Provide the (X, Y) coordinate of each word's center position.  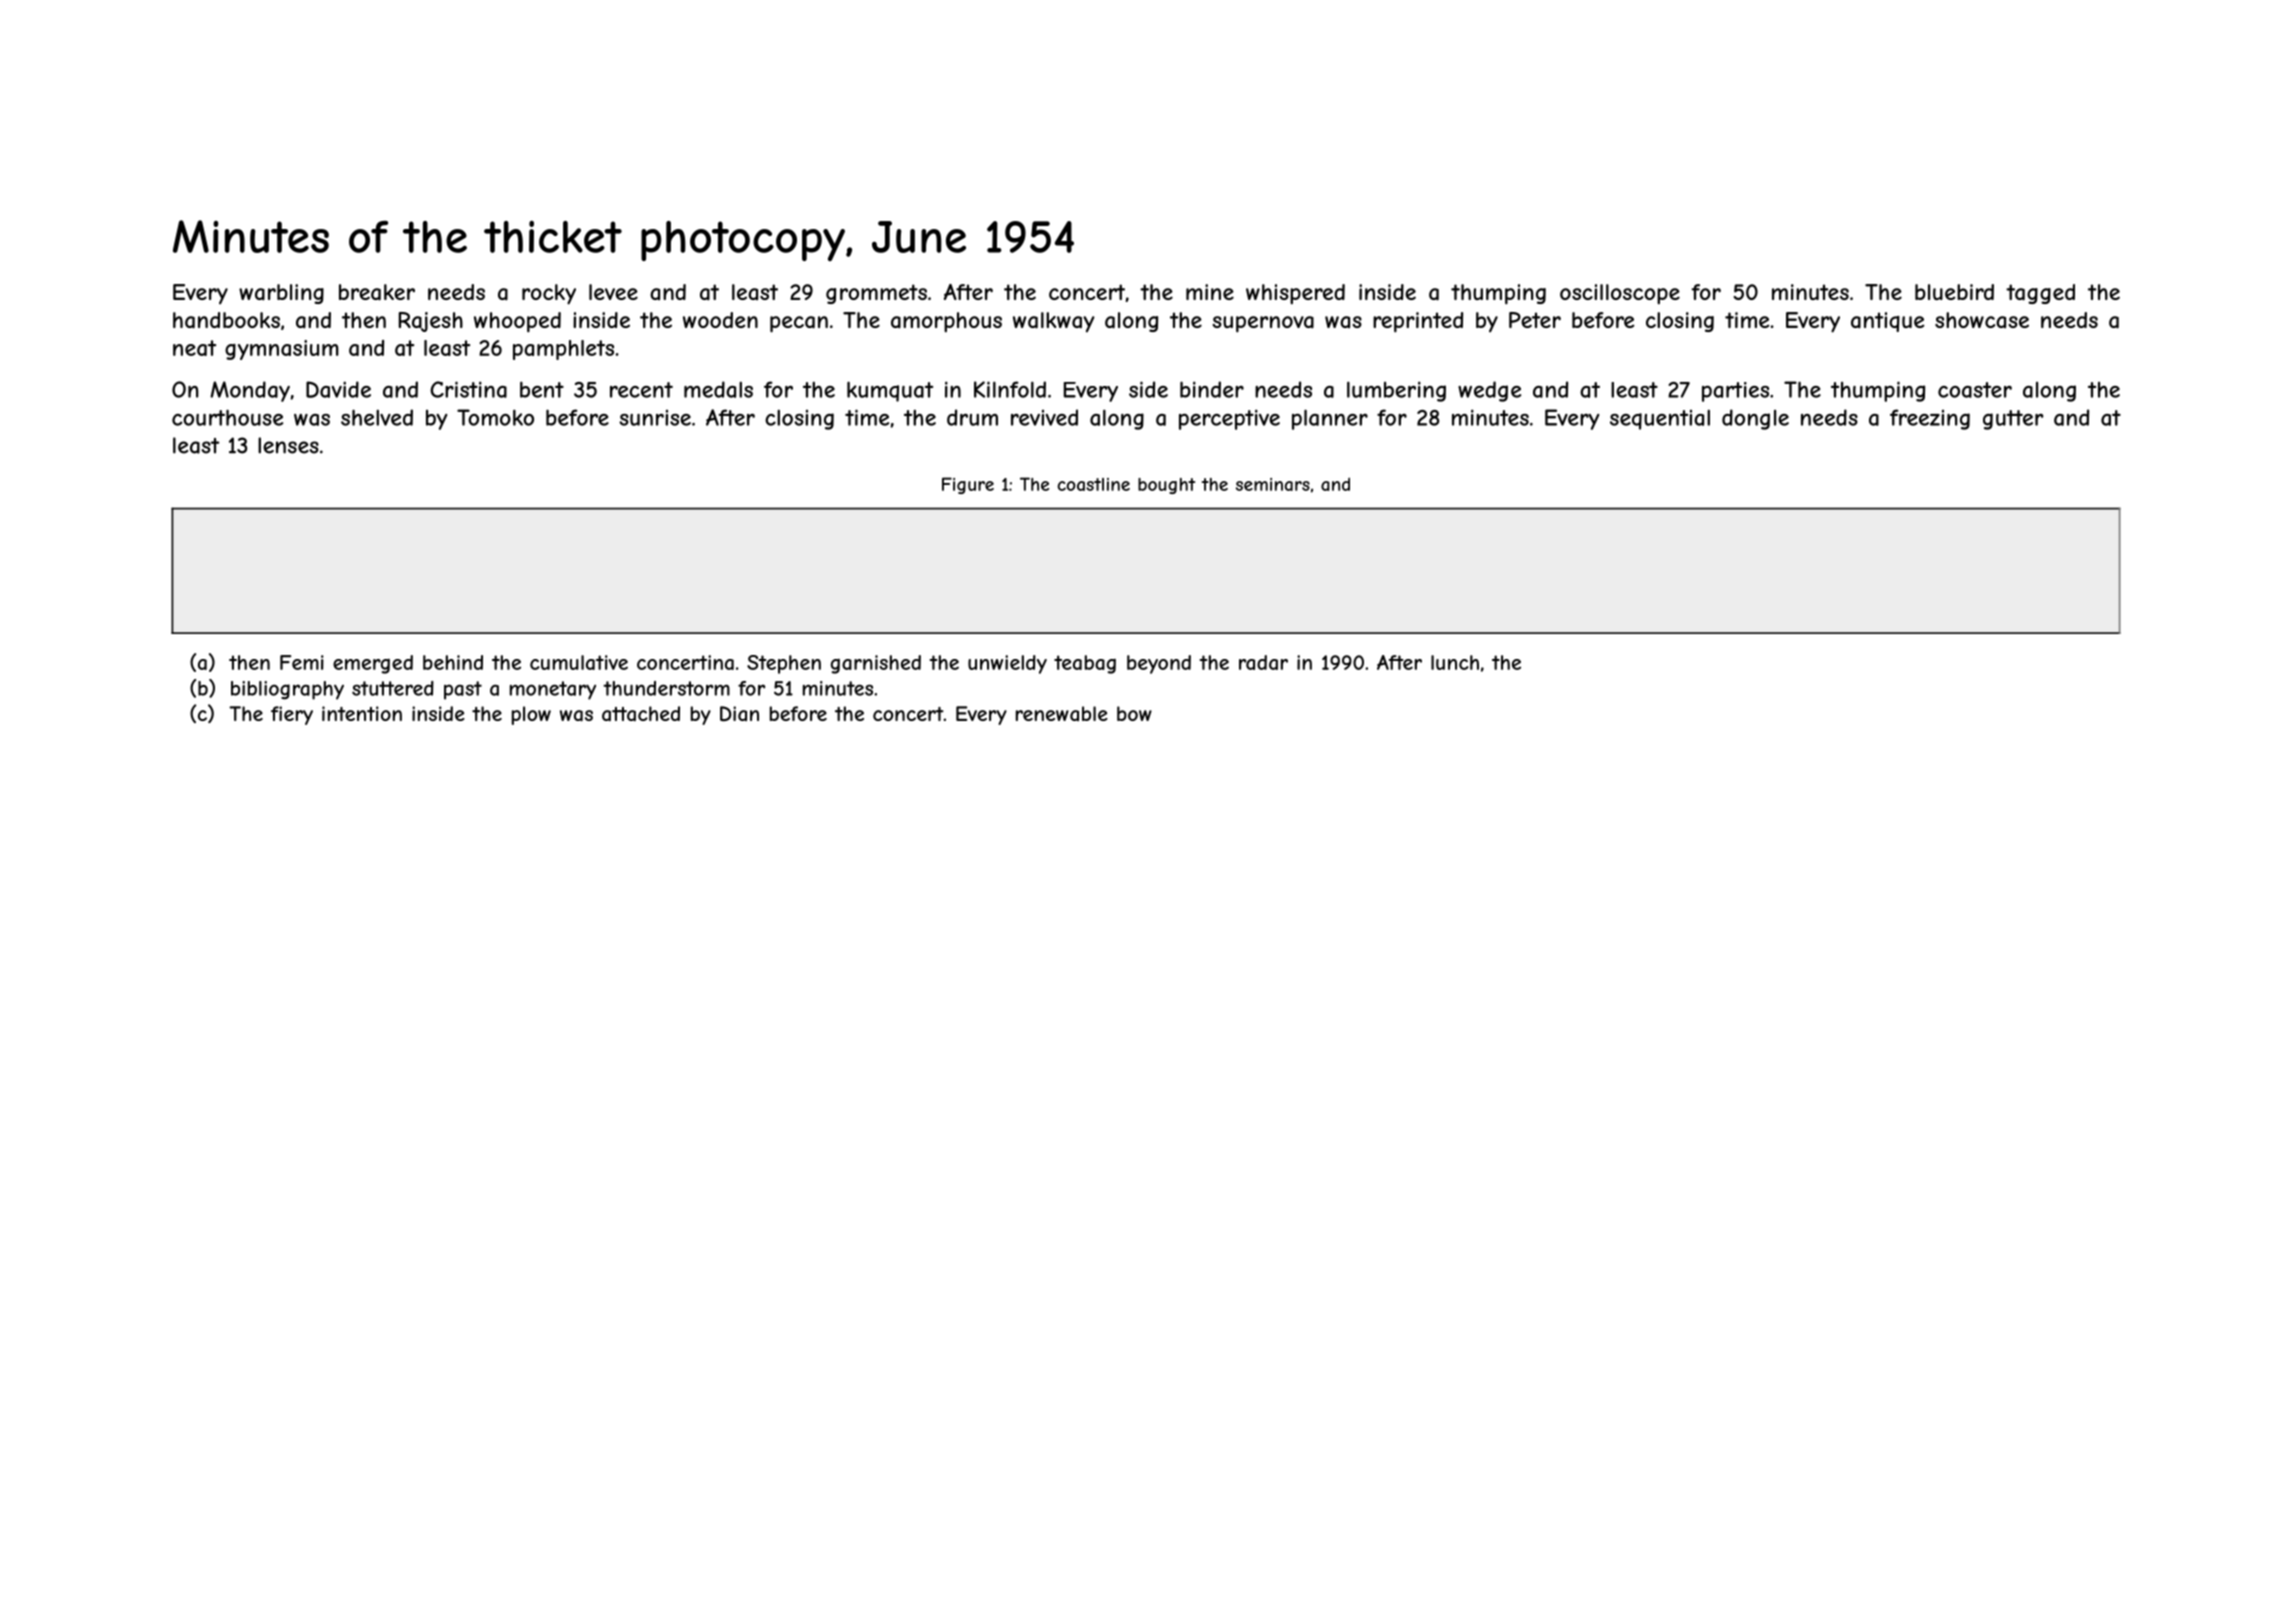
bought (1166, 486)
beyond (1159, 664)
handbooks (226, 320)
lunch (1455, 662)
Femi (302, 662)
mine (1210, 292)
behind (453, 662)
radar (1263, 662)
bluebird (1954, 292)
